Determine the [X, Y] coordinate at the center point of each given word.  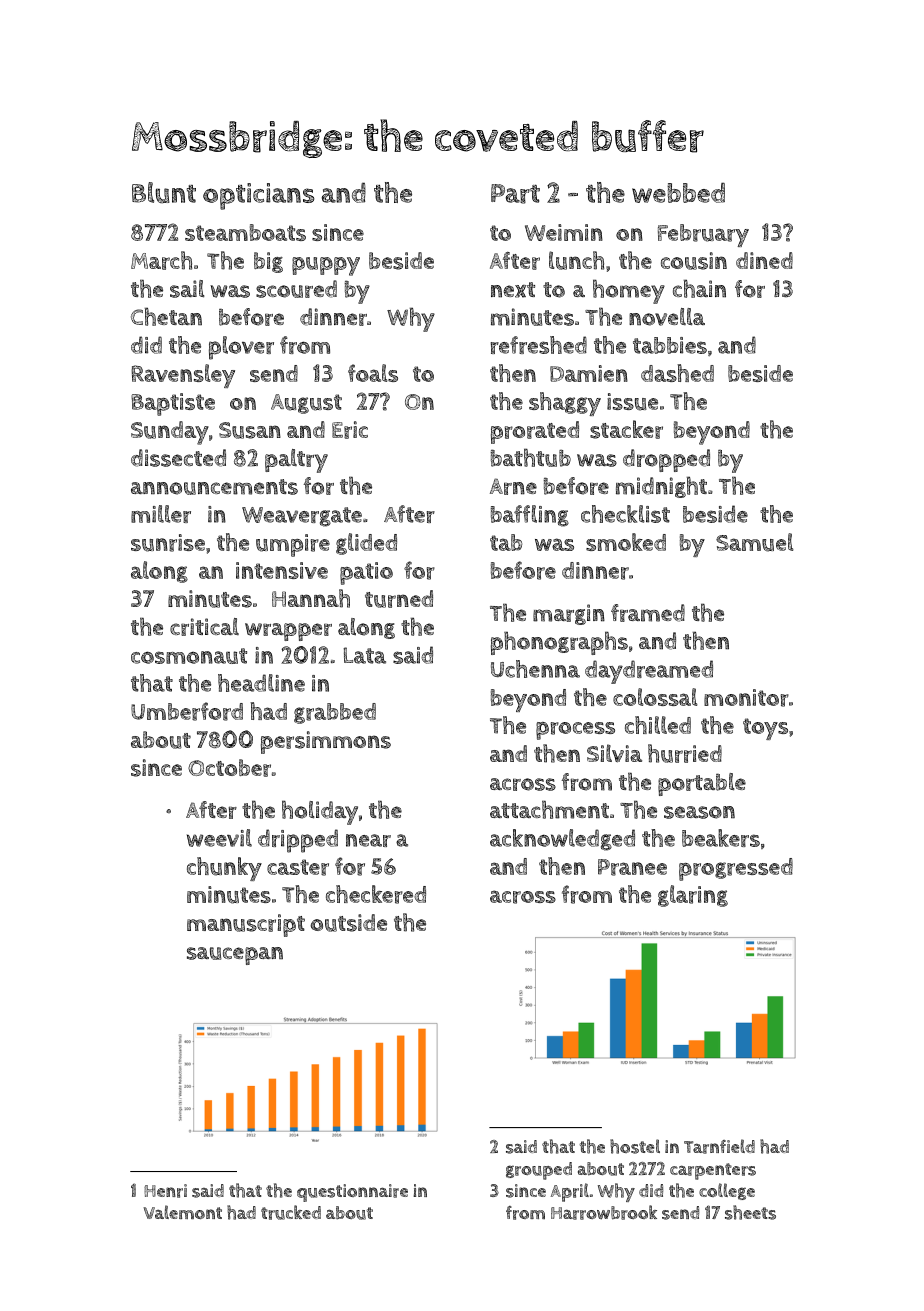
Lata [364, 655]
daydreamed [649, 672]
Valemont [182, 1212]
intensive [282, 570]
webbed [678, 192]
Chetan [166, 317]
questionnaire [352, 1193]
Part [515, 194]
